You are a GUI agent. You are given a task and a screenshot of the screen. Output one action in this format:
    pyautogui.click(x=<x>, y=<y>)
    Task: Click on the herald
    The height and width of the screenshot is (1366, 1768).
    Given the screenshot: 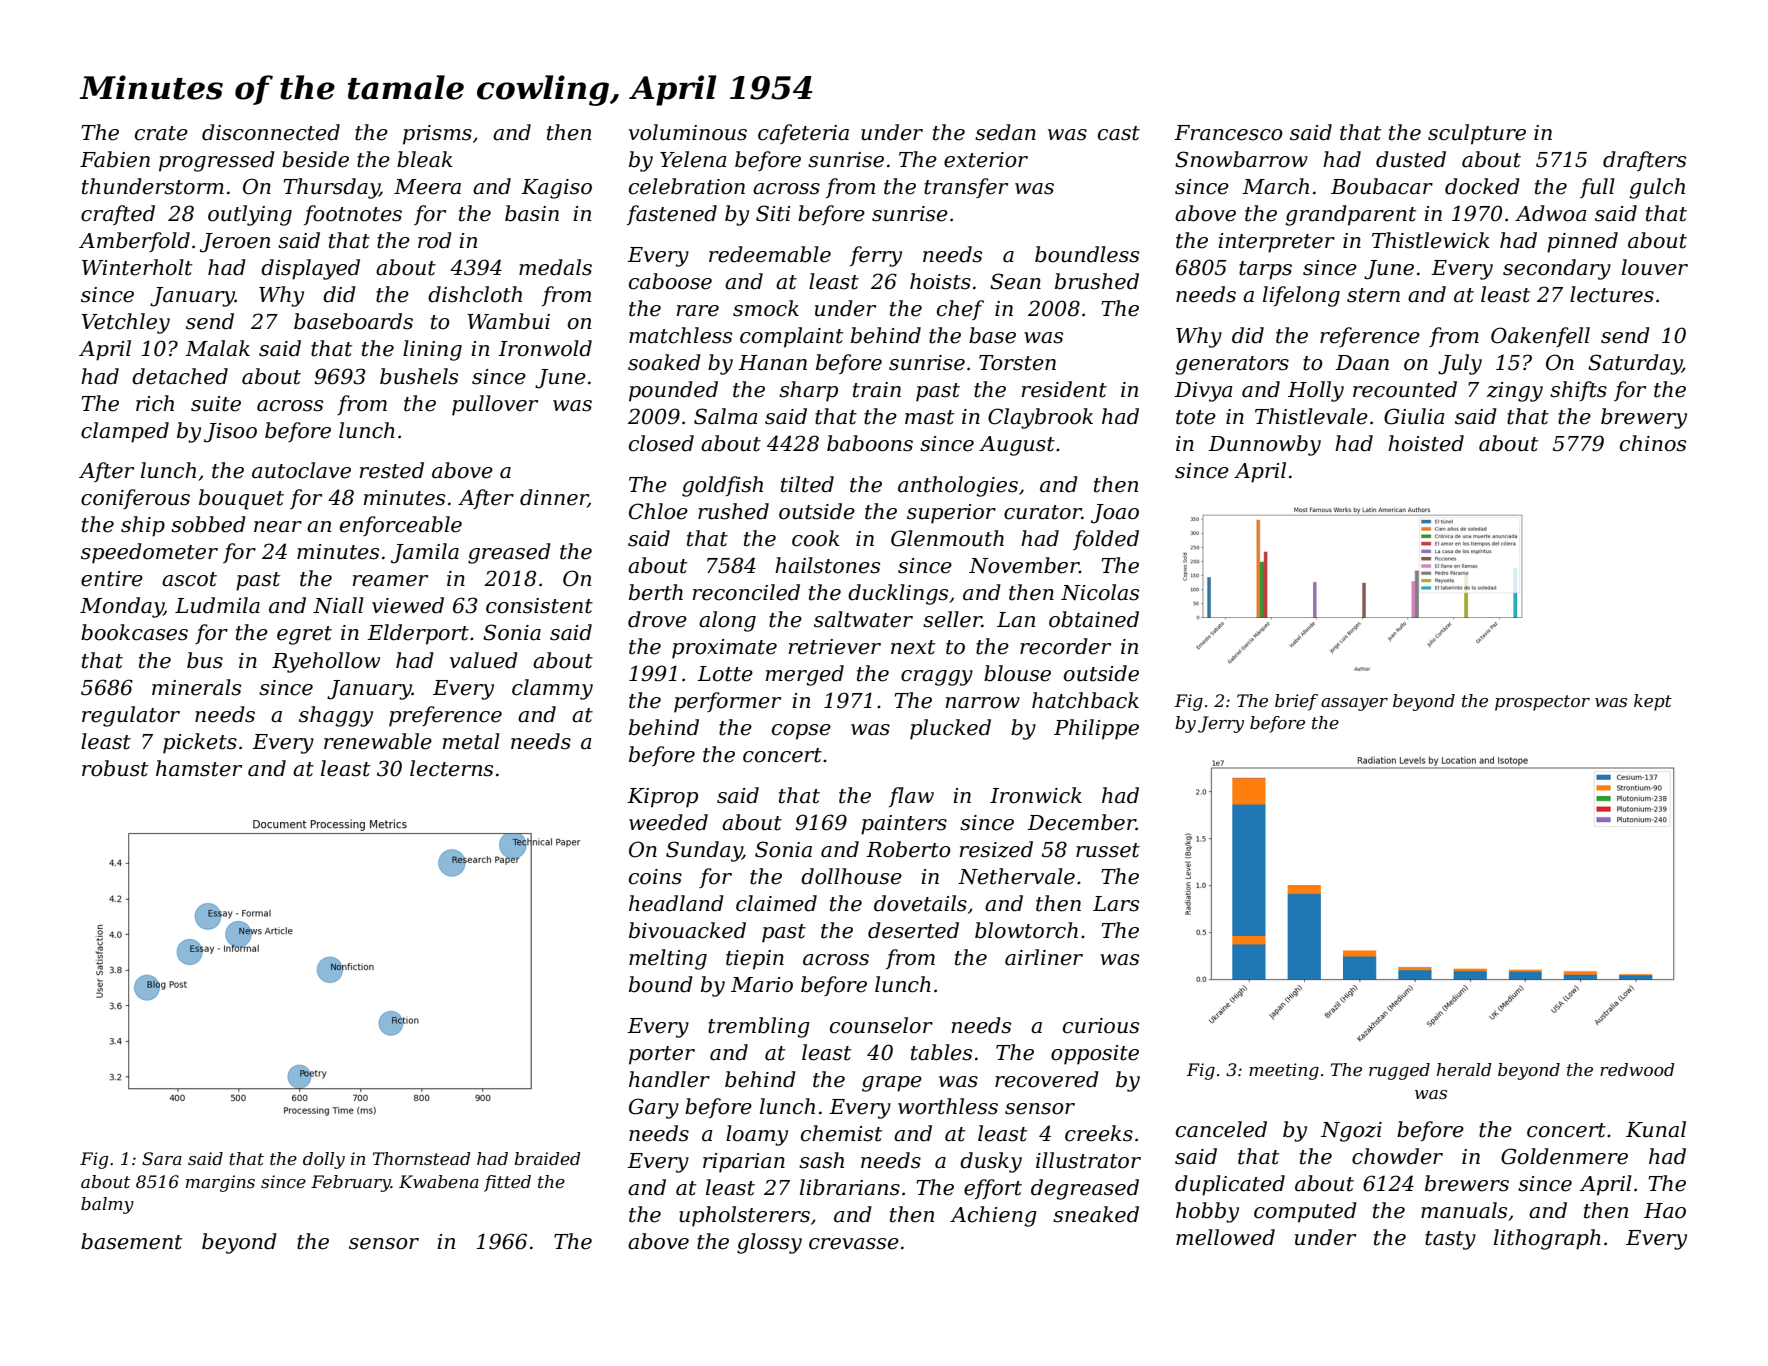 What is the action you would take?
    pyautogui.click(x=1464, y=1070)
